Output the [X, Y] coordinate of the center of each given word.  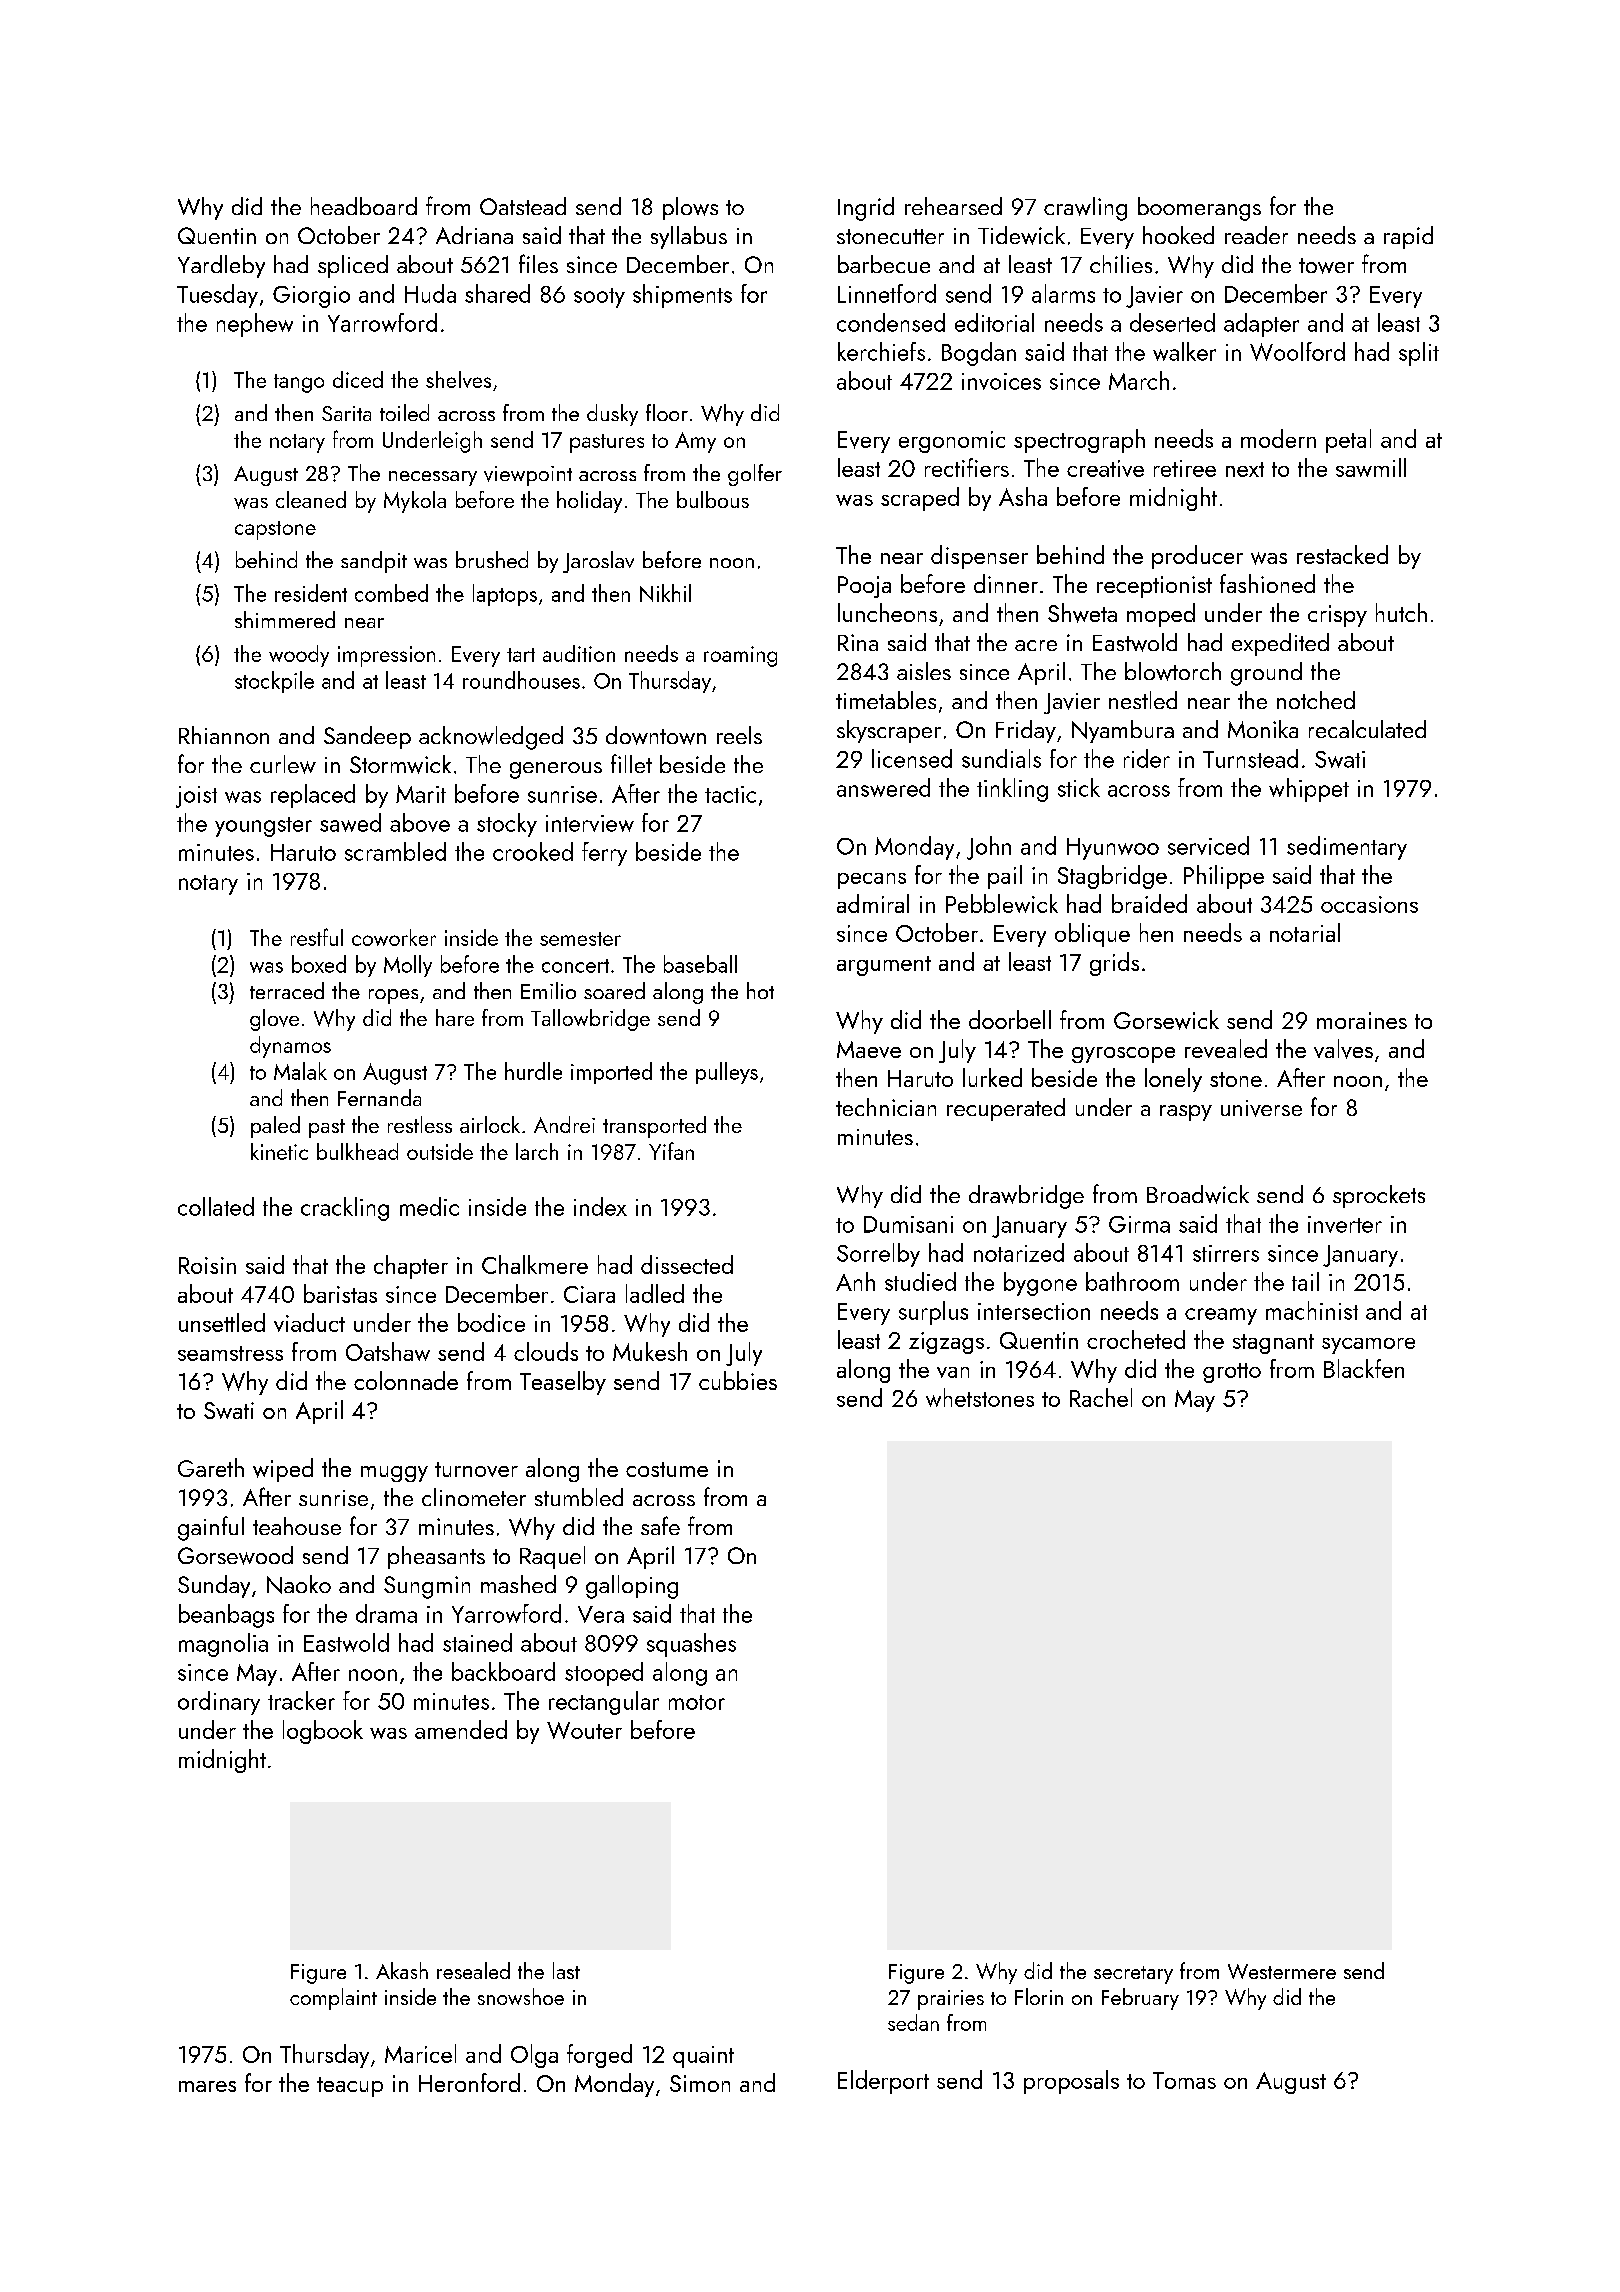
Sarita [346, 413]
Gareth [211, 1467]
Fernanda [379, 1097]
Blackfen [1364, 1368]
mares [207, 2086]
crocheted [1136, 1339]
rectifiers [967, 467]
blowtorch [1173, 671]
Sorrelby [878, 1255]
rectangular [604, 1703]
